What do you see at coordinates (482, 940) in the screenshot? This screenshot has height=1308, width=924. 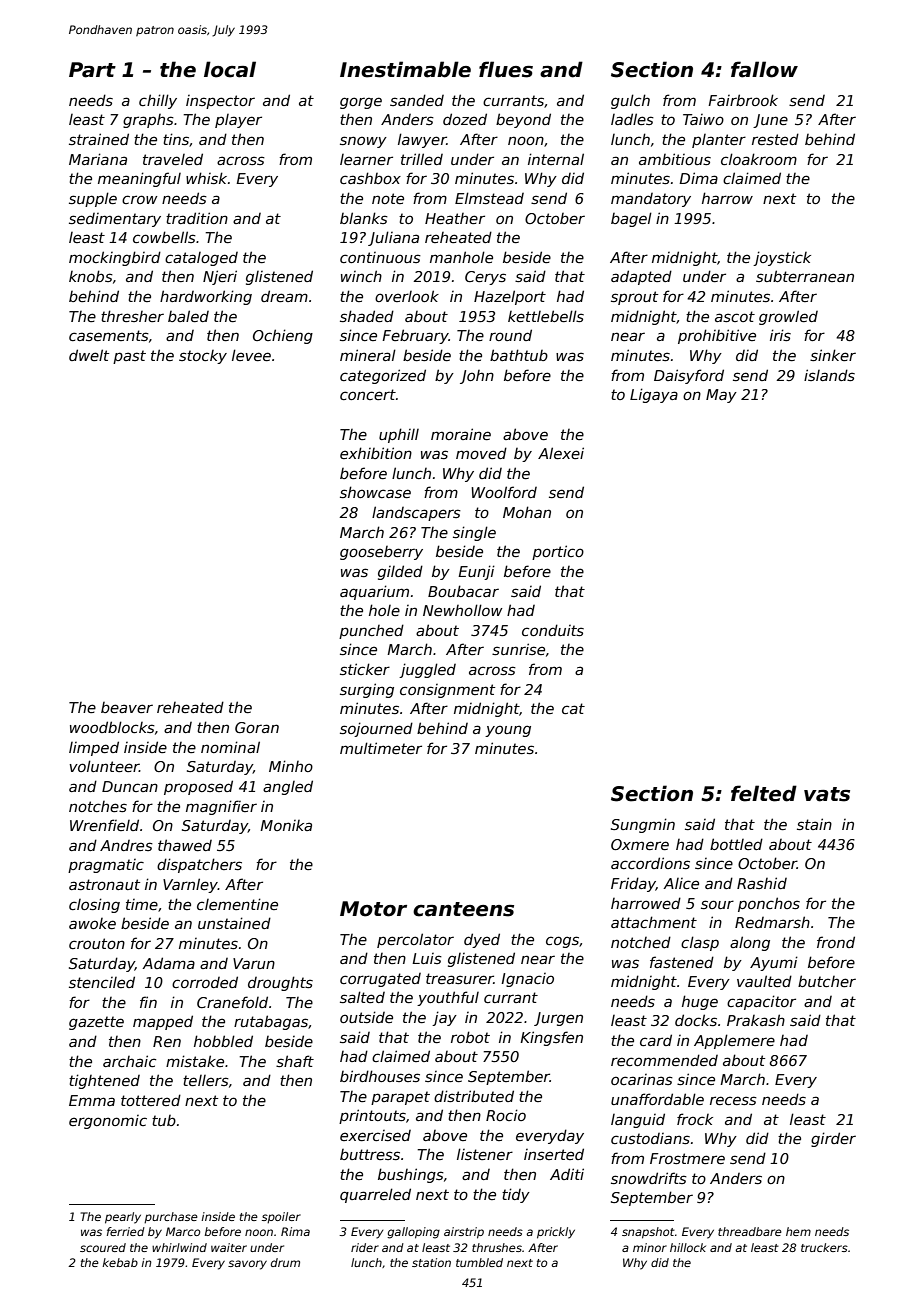 I see `dyed` at bounding box center [482, 940].
